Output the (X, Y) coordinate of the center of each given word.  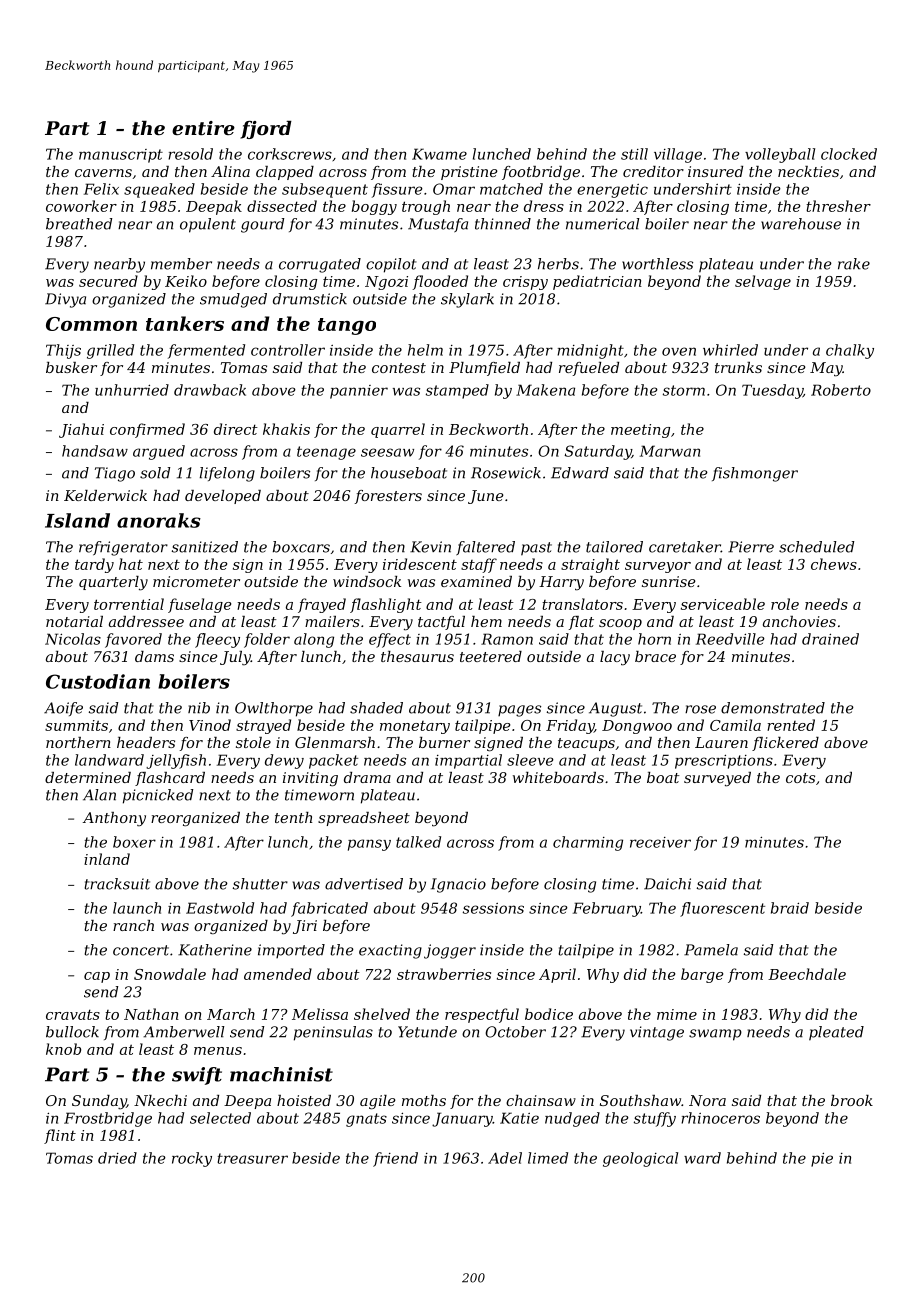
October (515, 1032)
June (486, 497)
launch (137, 908)
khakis (286, 429)
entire (203, 128)
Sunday (99, 1102)
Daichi (667, 884)
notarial (74, 621)
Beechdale (807, 974)
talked (418, 842)
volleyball (780, 155)
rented (791, 725)
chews (834, 564)
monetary (415, 727)
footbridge (541, 173)
